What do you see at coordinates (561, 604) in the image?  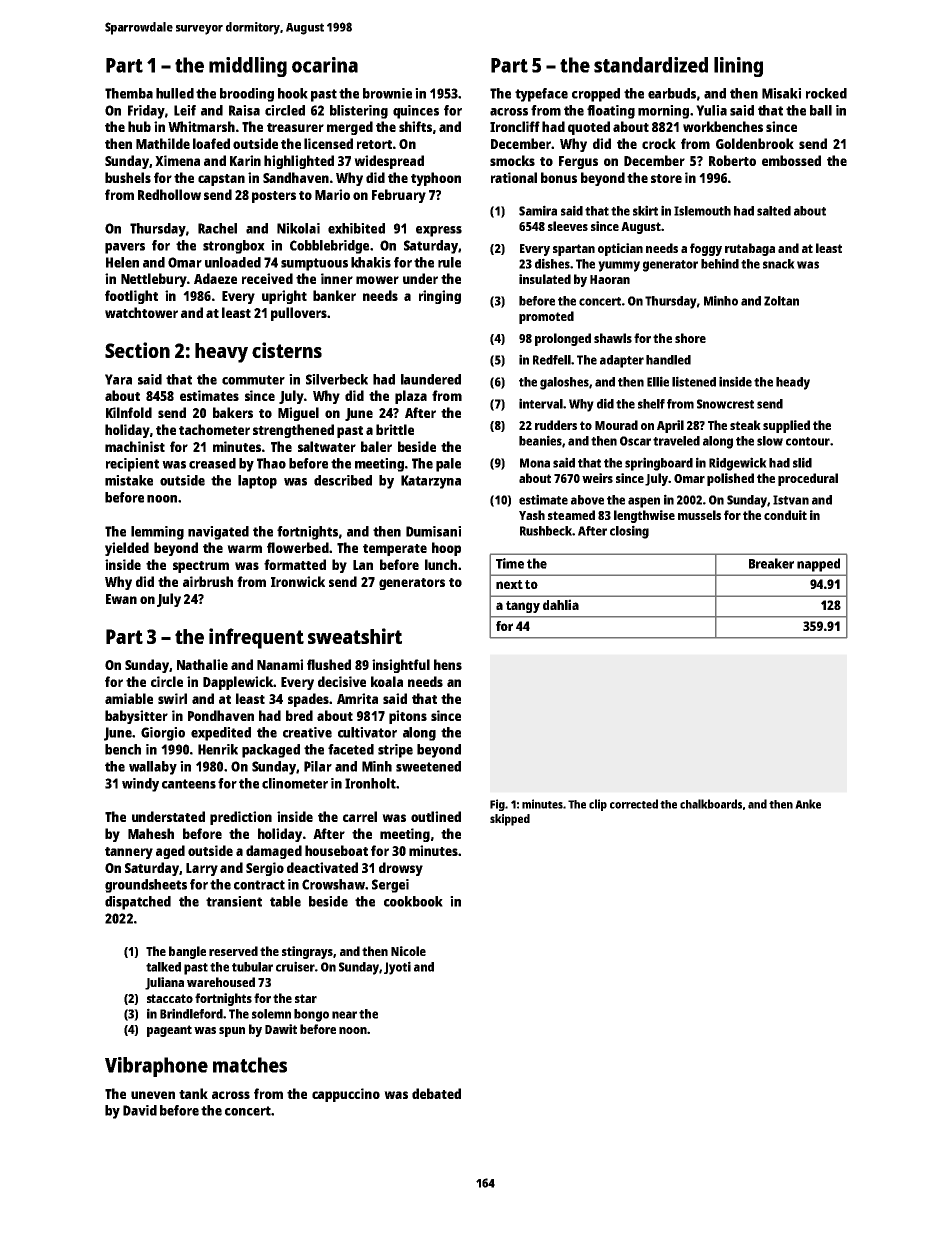 I see `dahlia` at bounding box center [561, 604].
